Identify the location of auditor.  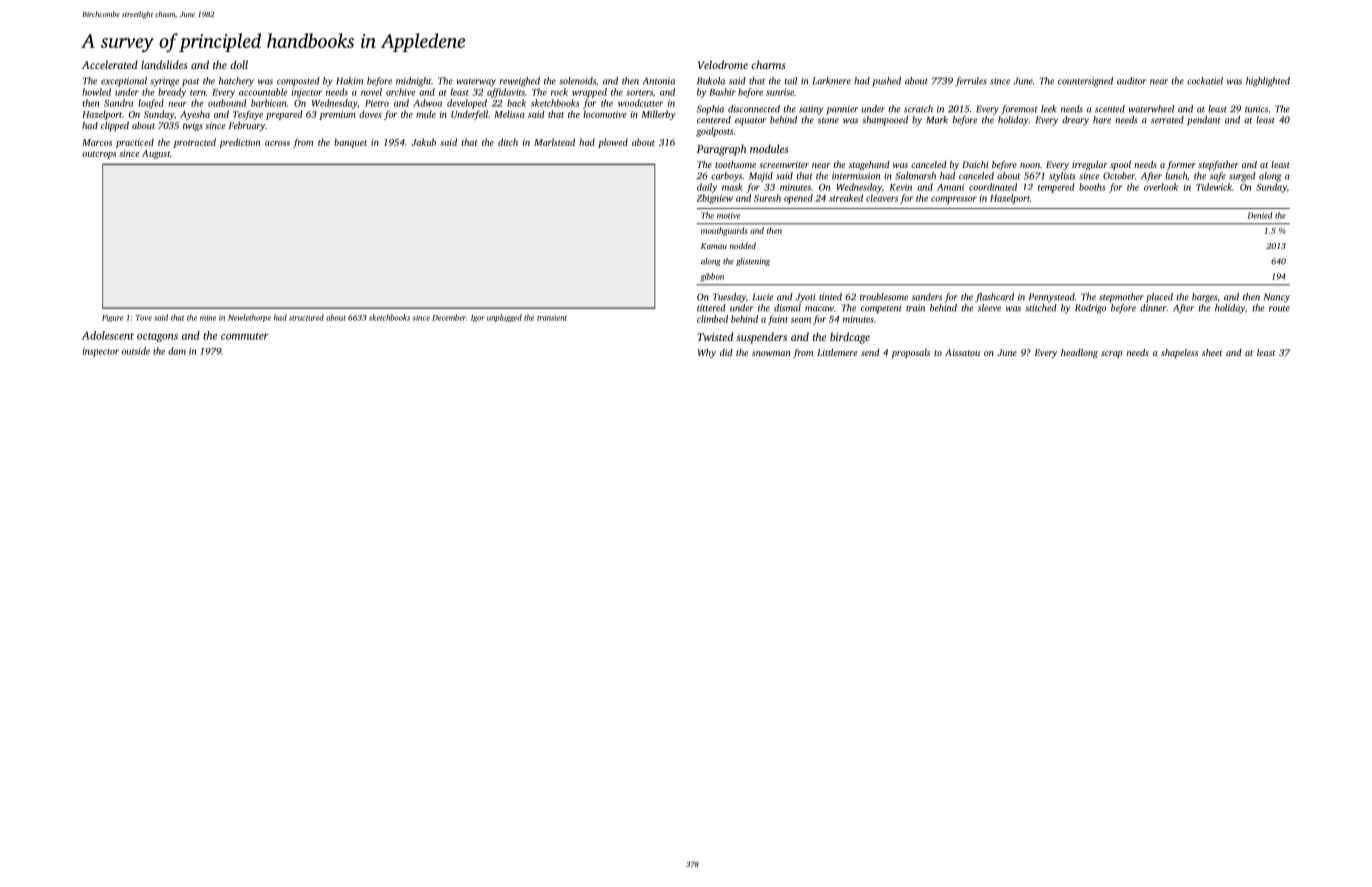
(1131, 81).
